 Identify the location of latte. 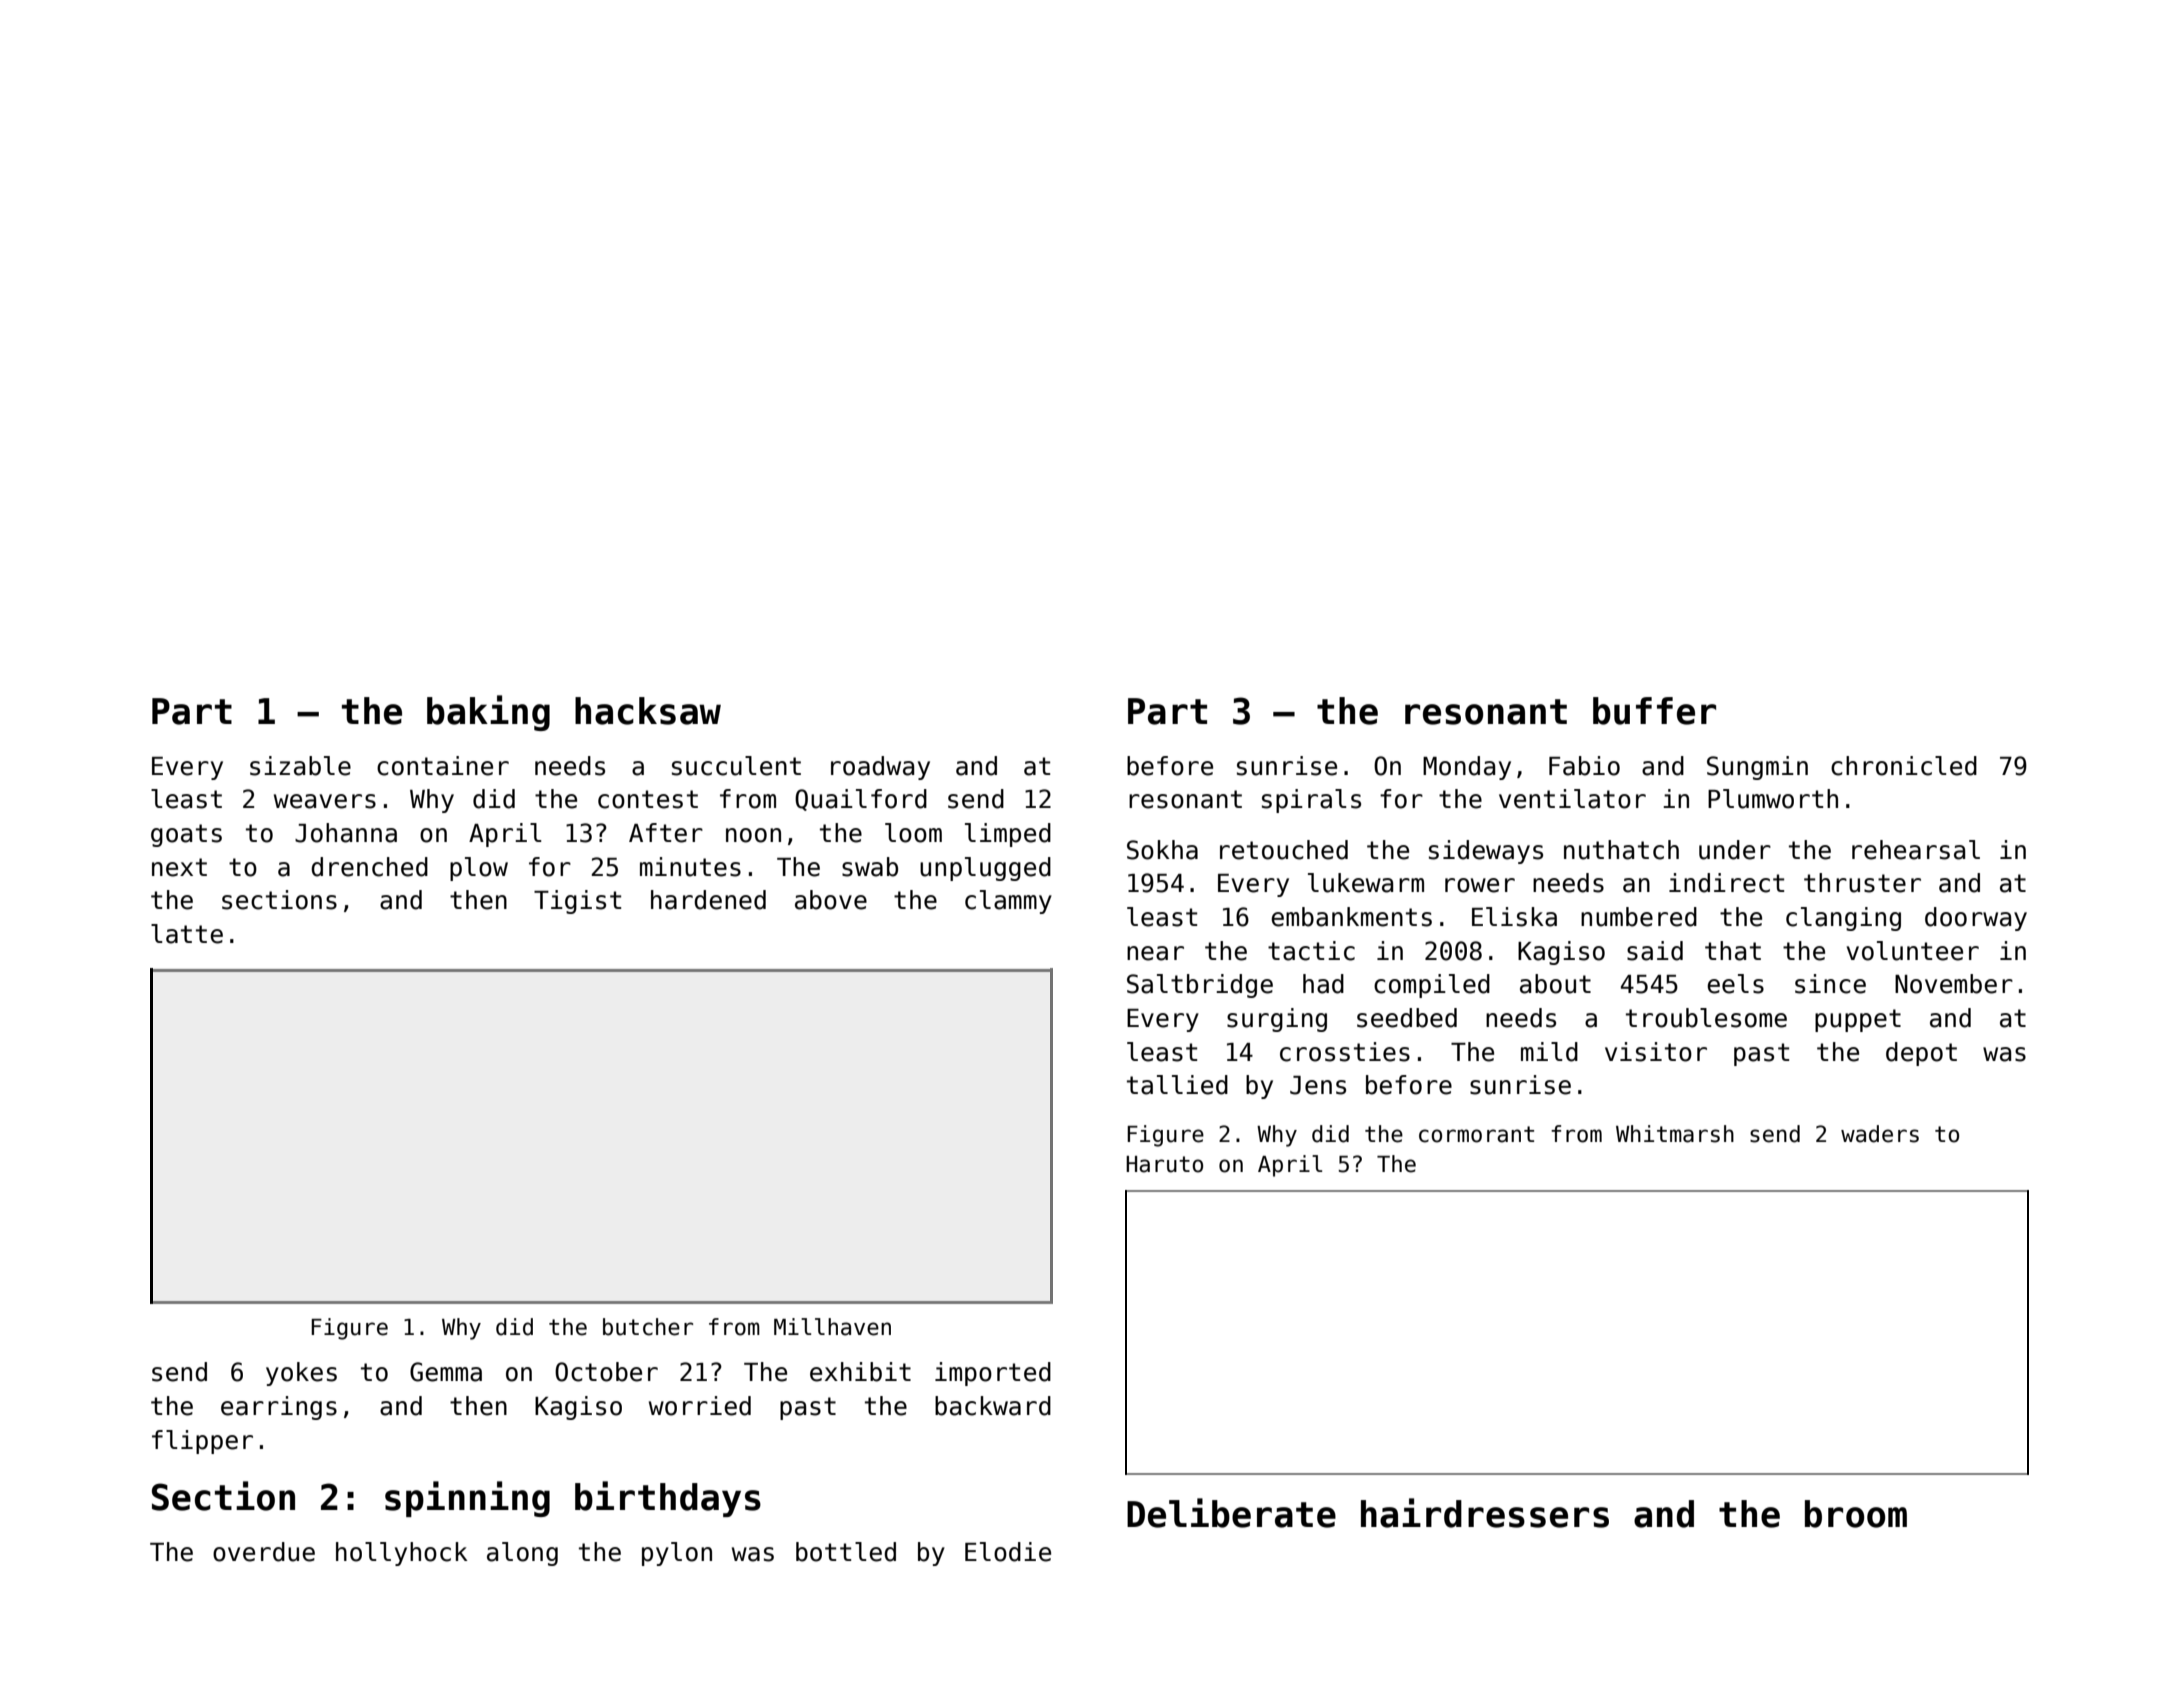
(187, 934).
